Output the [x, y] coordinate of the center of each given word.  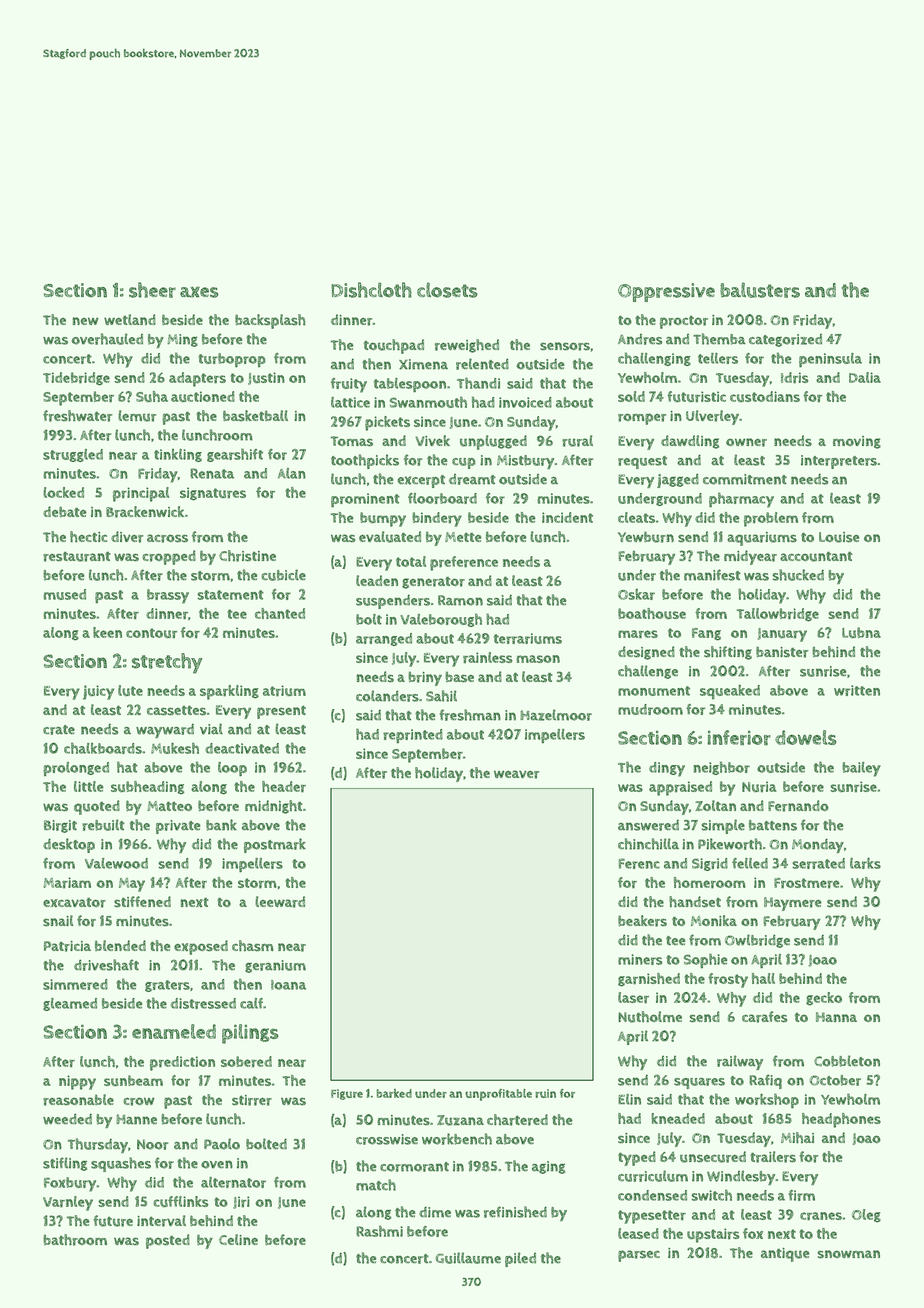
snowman [848, 1254]
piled [520, 1259]
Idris [794, 378]
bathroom [75, 1240]
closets [447, 290]
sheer [152, 290]
